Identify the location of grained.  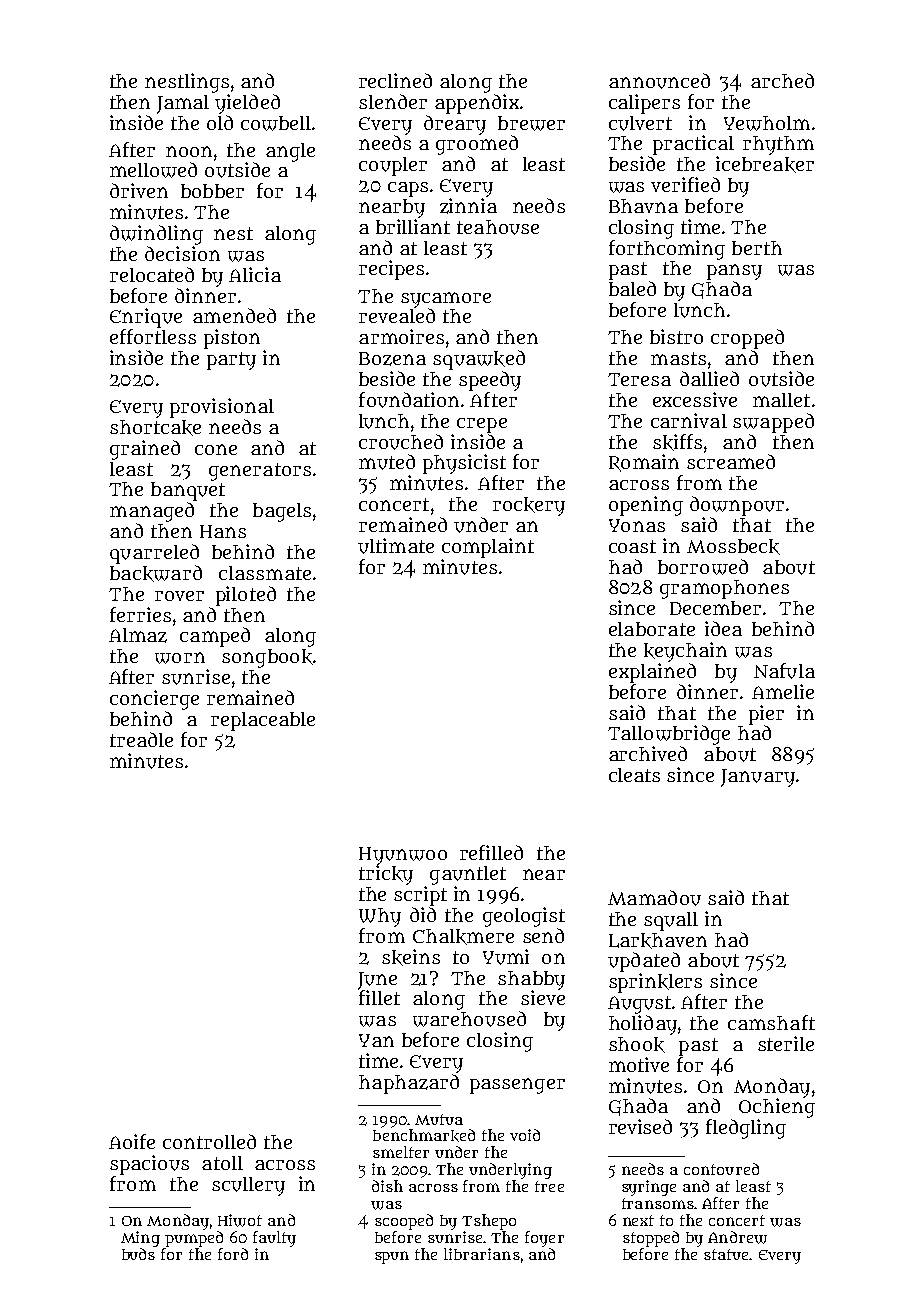
(145, 450).
